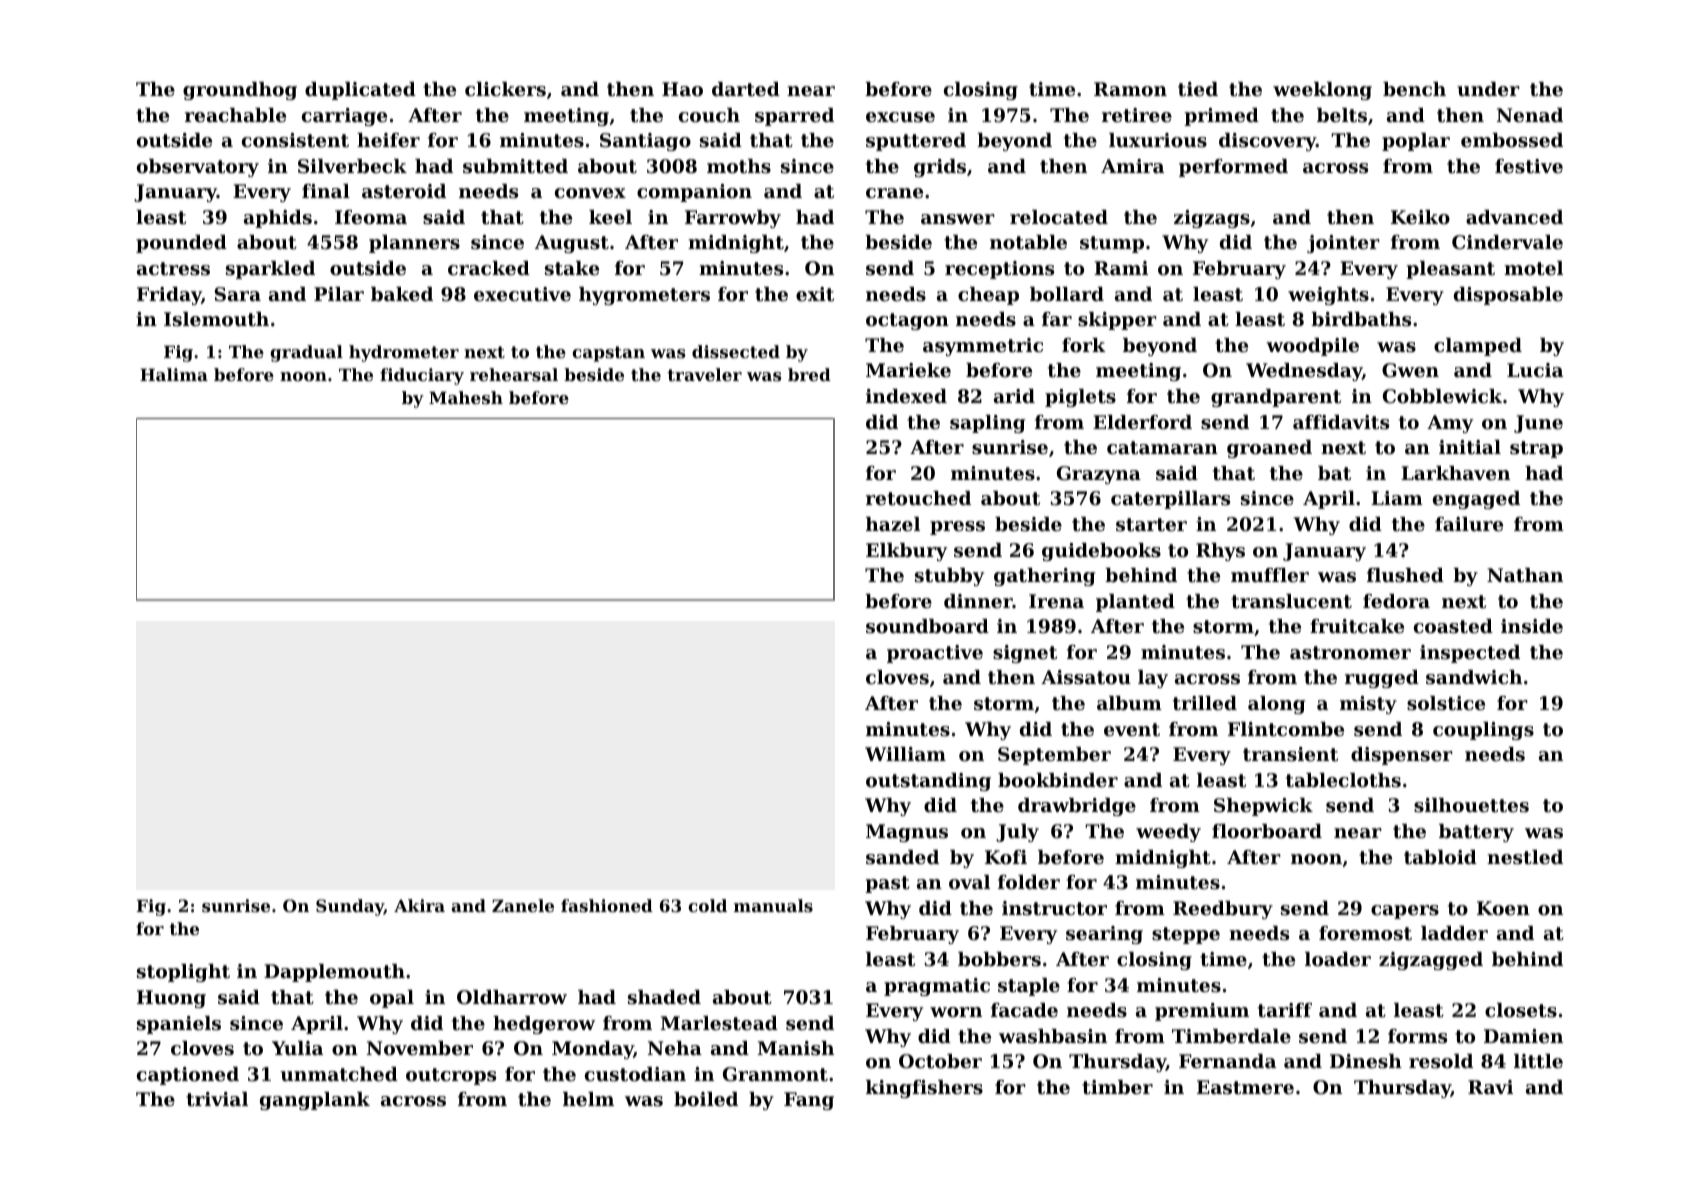 The width and height of the document is (1700, 1202). What do you see at coordinates (1535, 370) in the document?
I see `Lucia` at bounding box center [1535, 370].
